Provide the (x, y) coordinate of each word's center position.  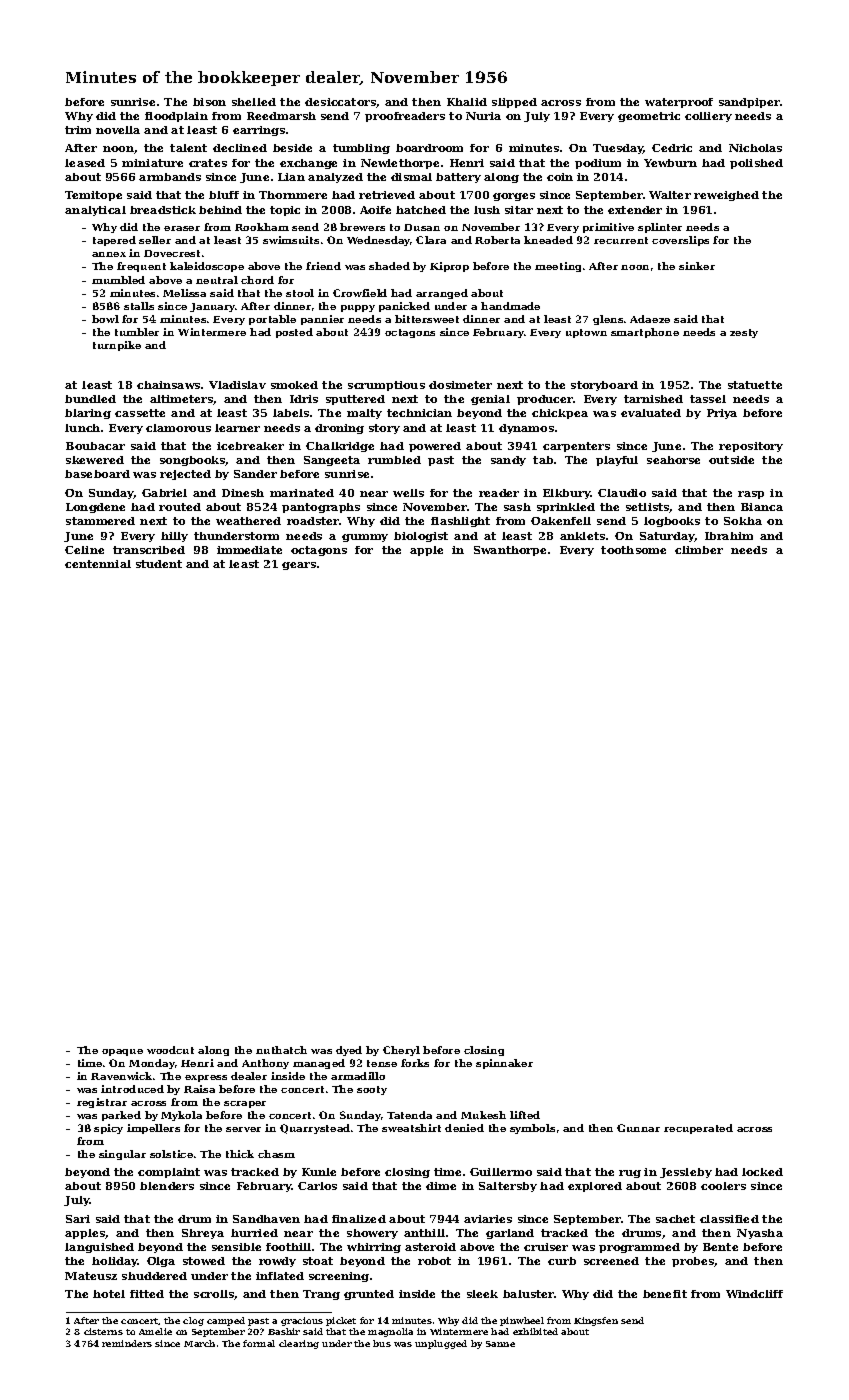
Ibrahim (729, 536)
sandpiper (749, 103)
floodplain (176, 117)
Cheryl (401, 1051)
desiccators (340, 102)
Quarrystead (315, 1129)
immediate (249, 550)
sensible (236, 1247)
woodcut (170, 1050)
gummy (365, 538)
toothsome (633, 550)
